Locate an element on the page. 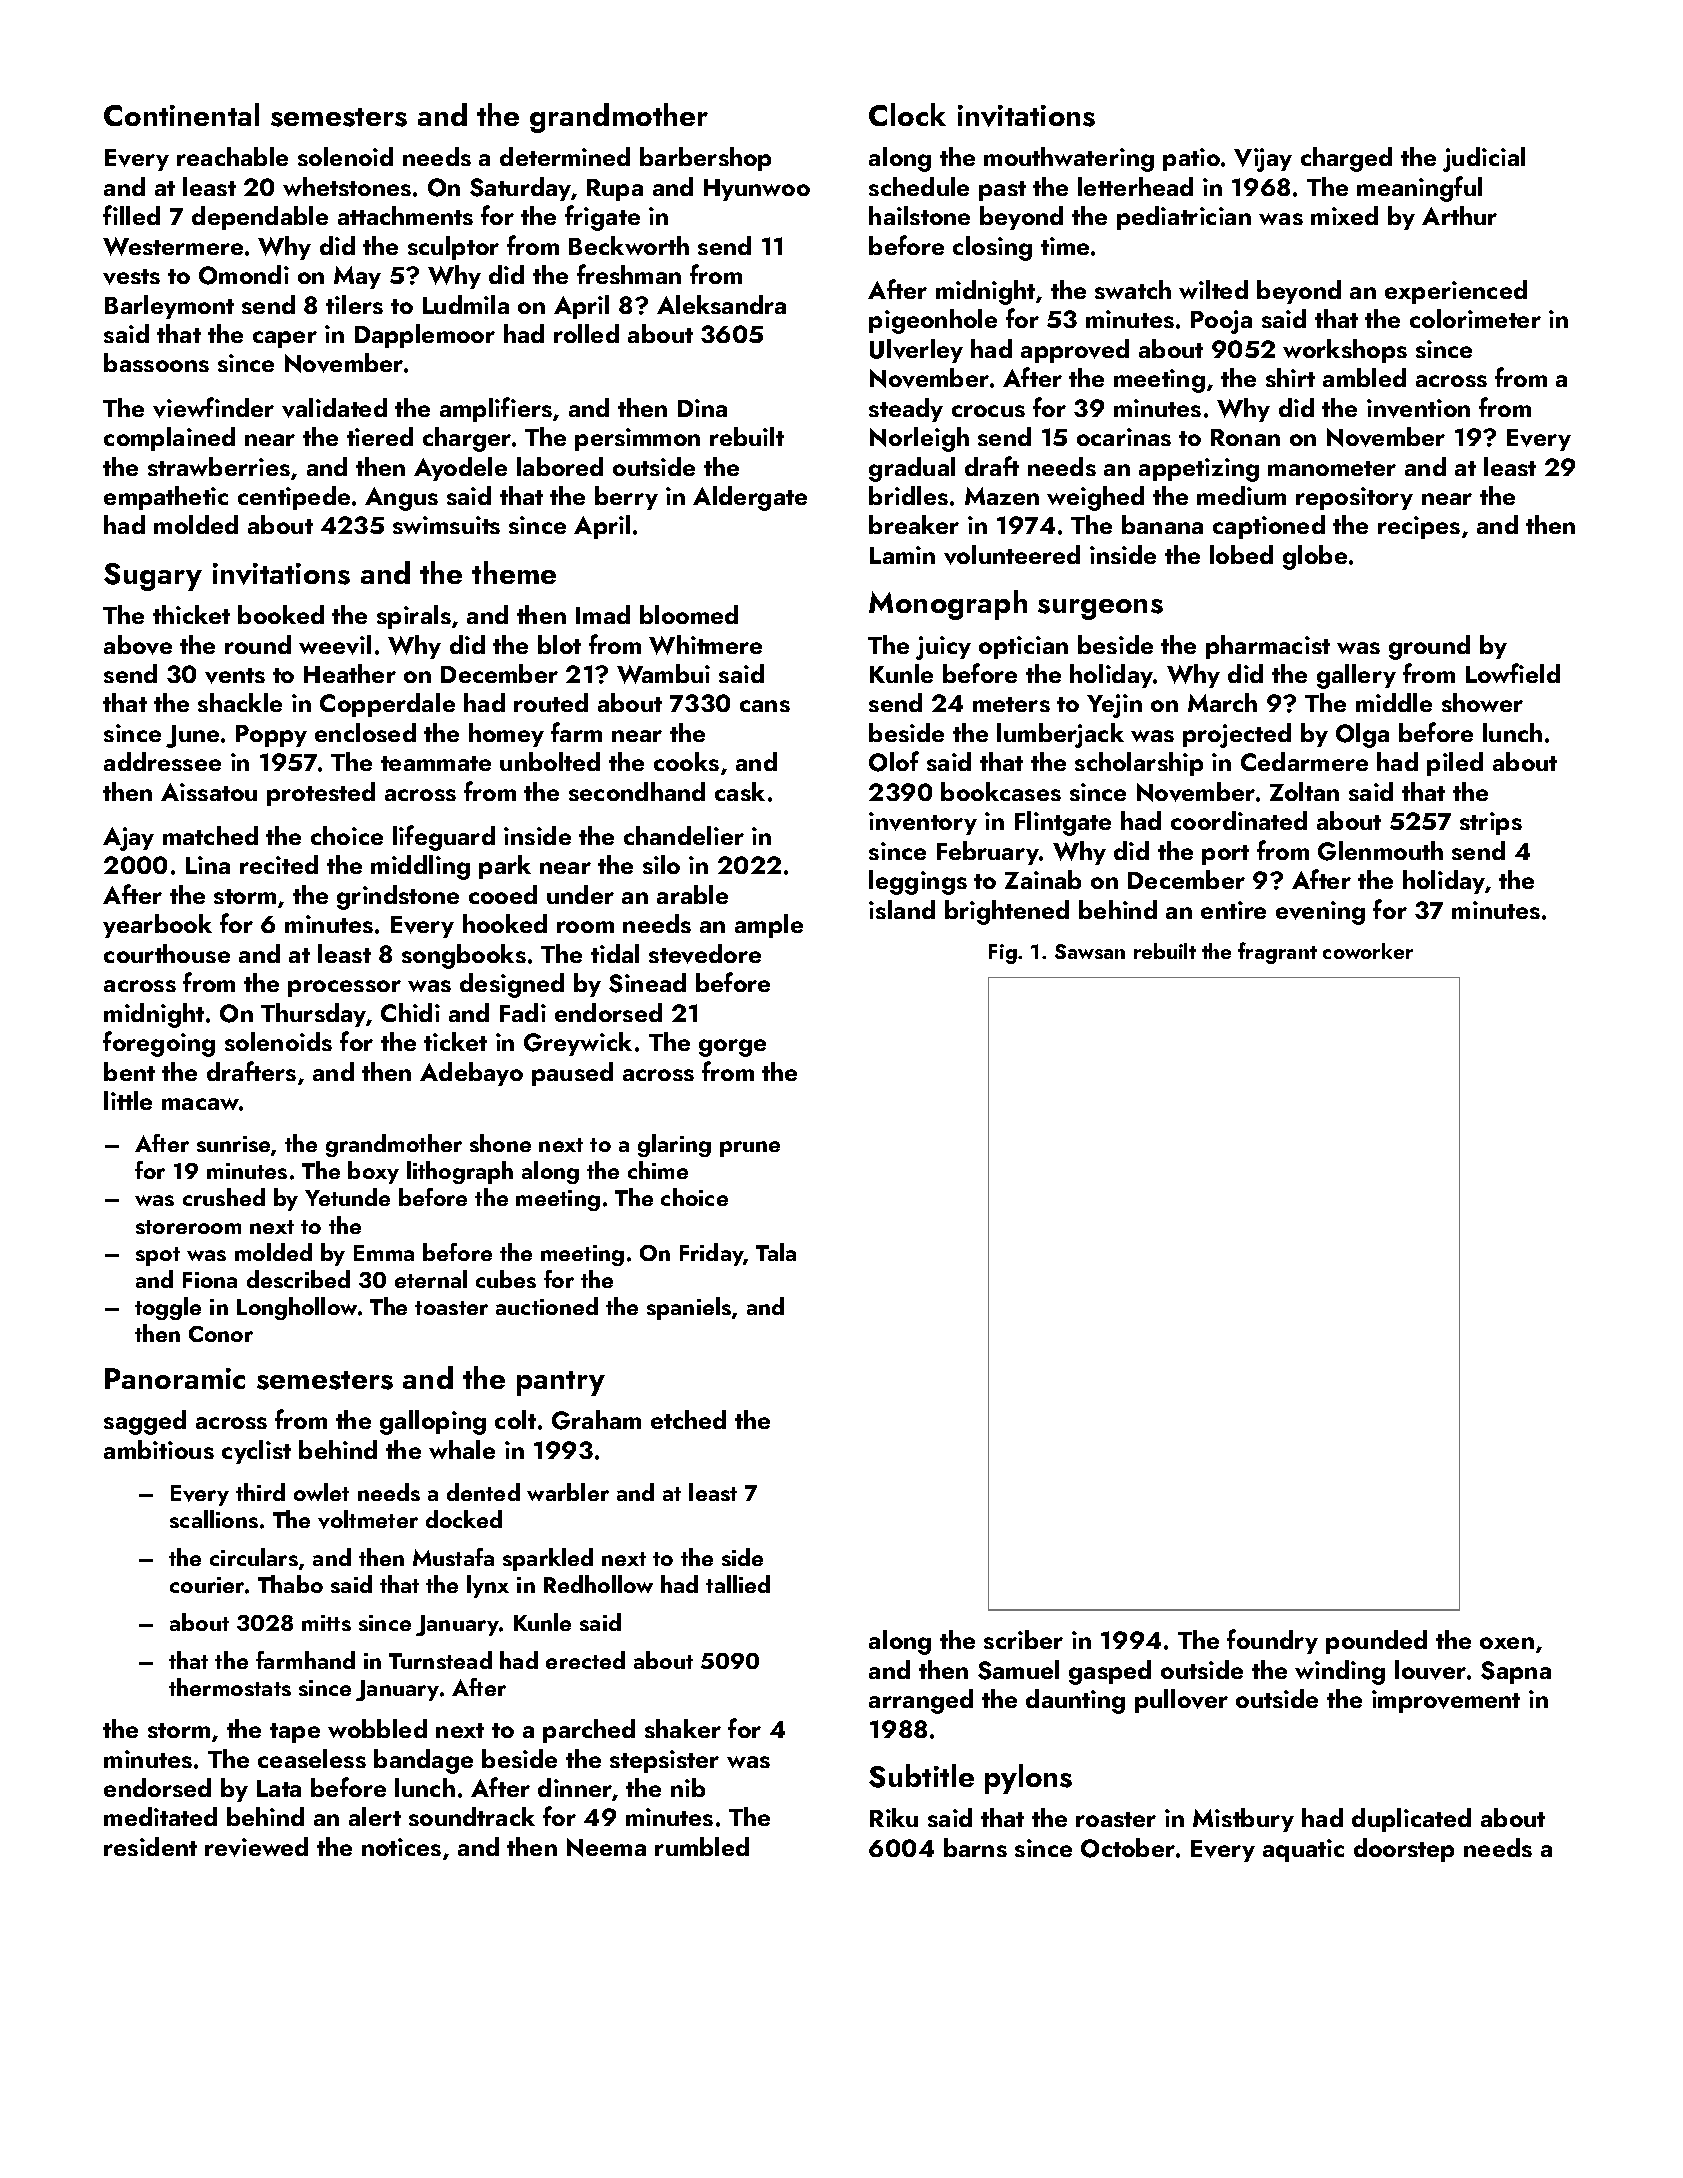 The image size is (1683, 2178). whetstones is located at coordinates (347, 186).
